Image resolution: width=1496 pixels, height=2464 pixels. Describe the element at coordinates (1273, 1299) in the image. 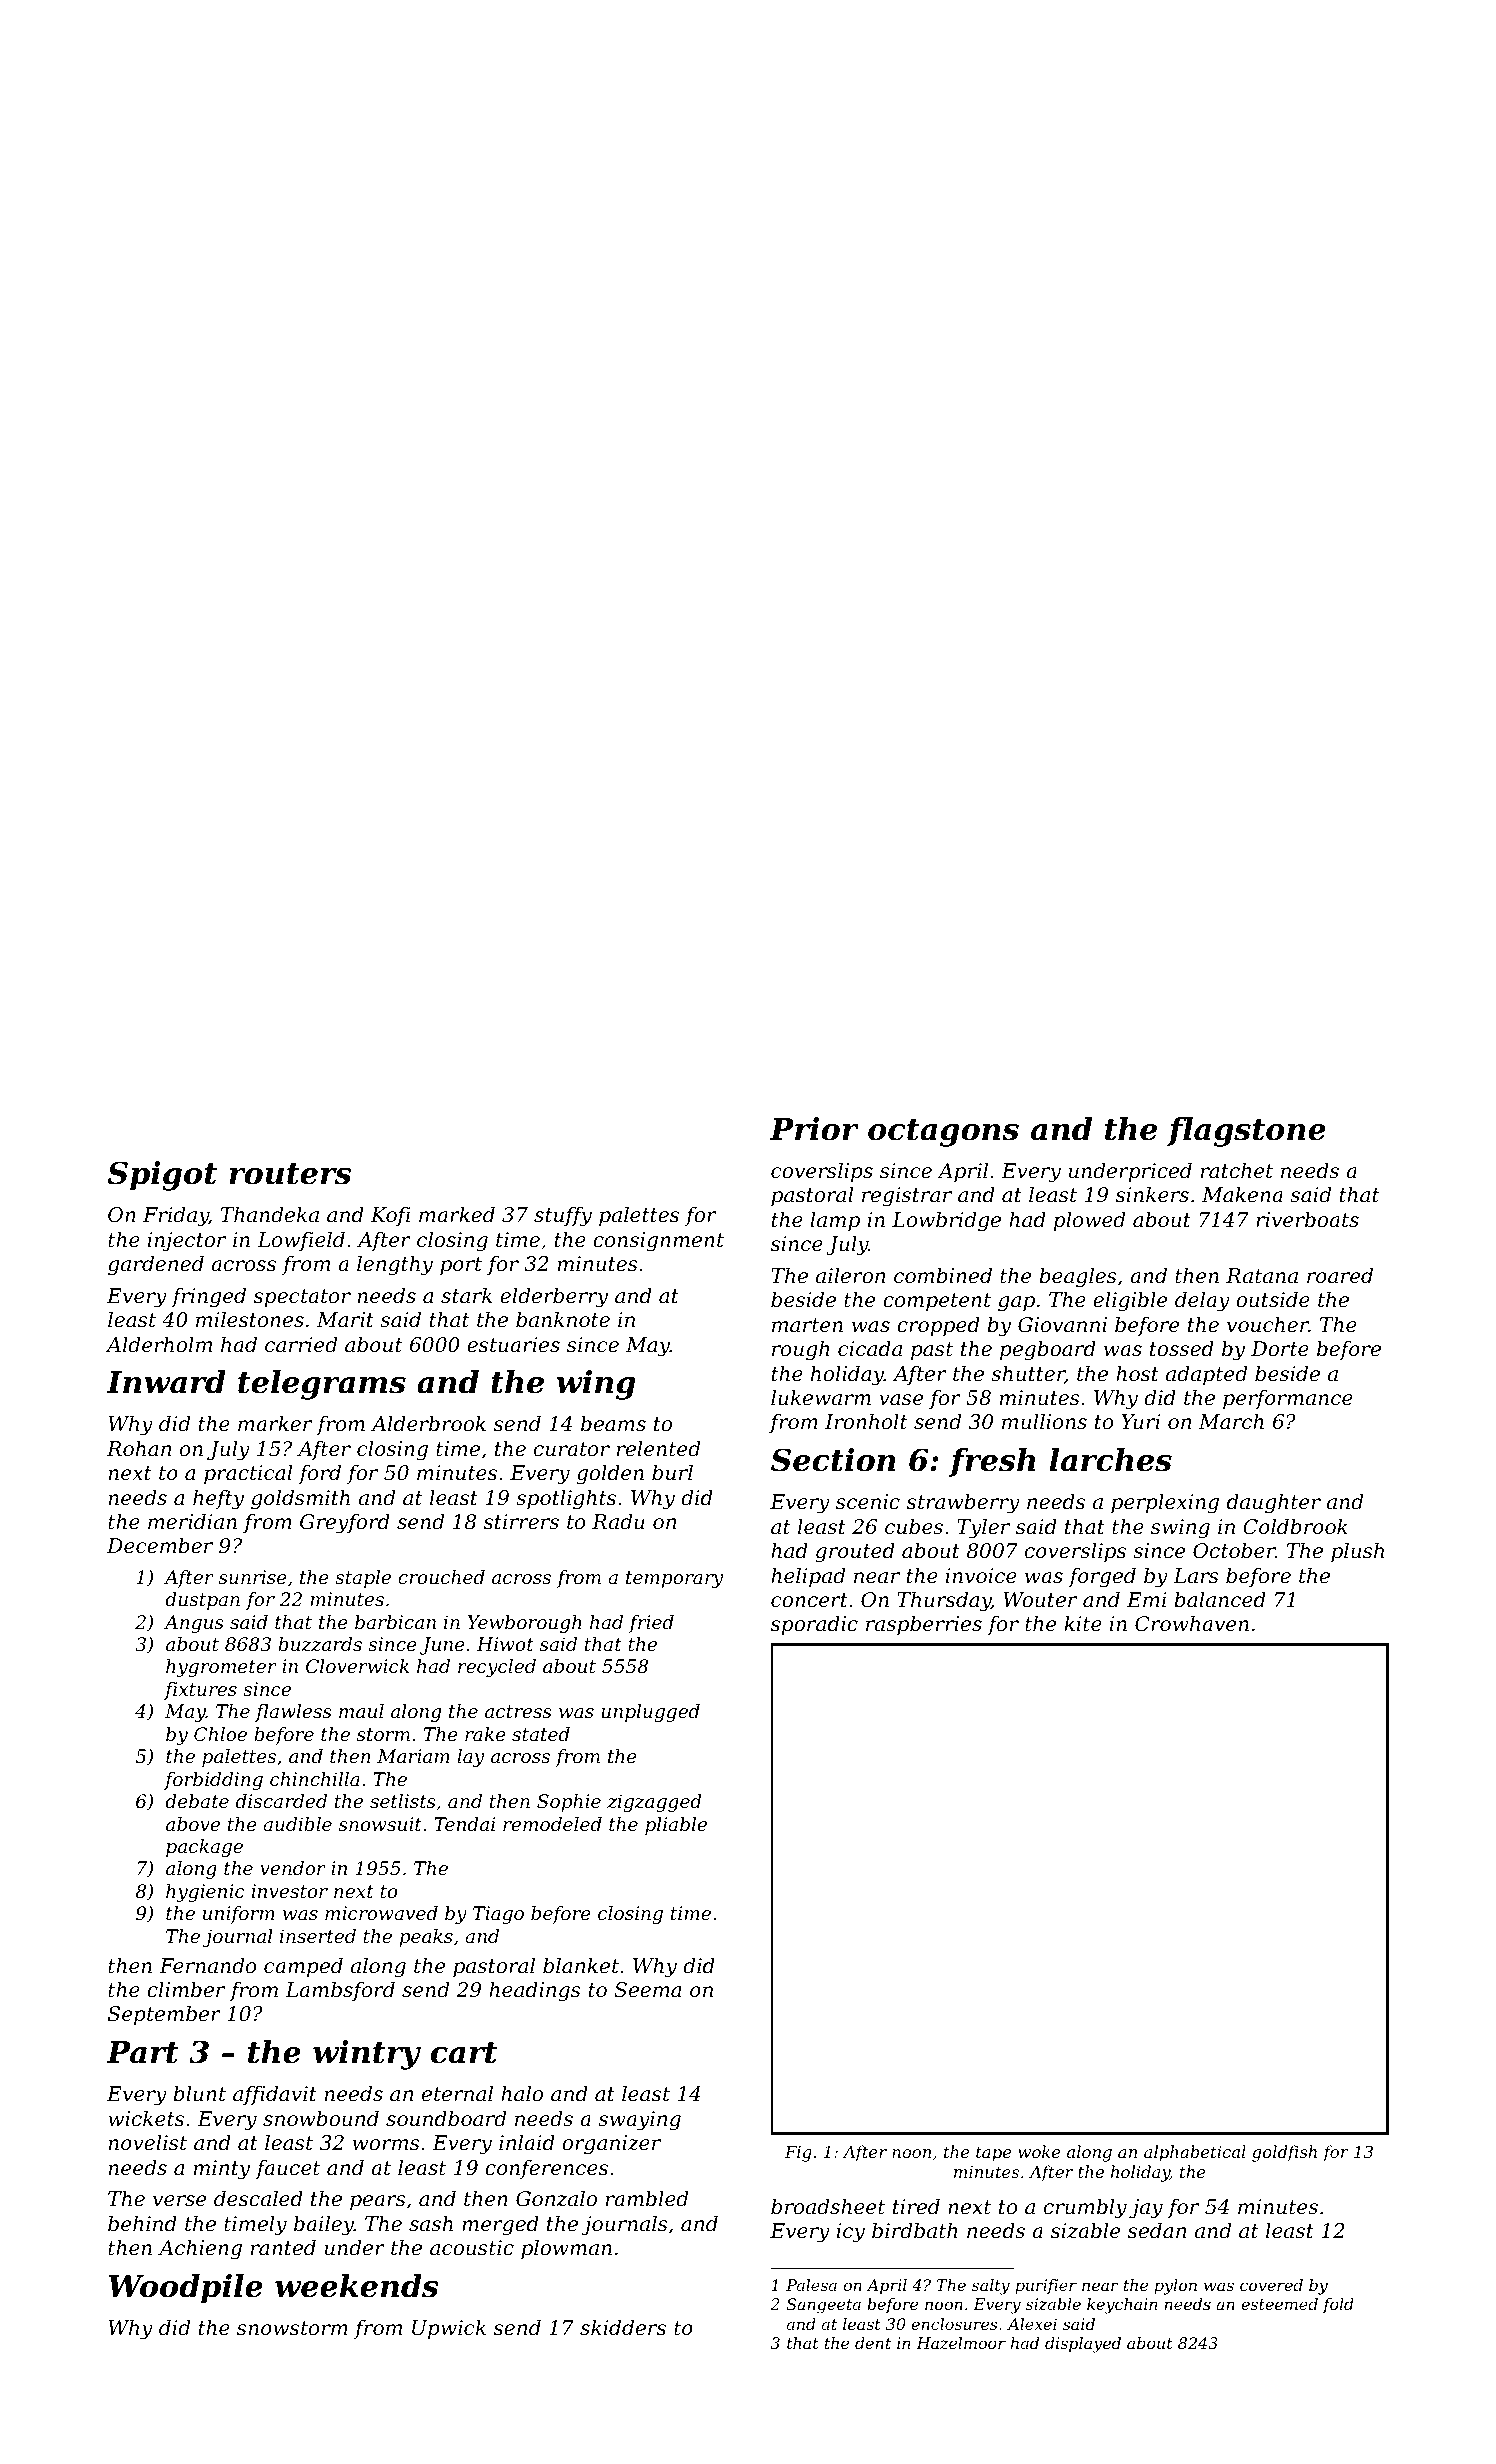

I see `outside` at that location.
